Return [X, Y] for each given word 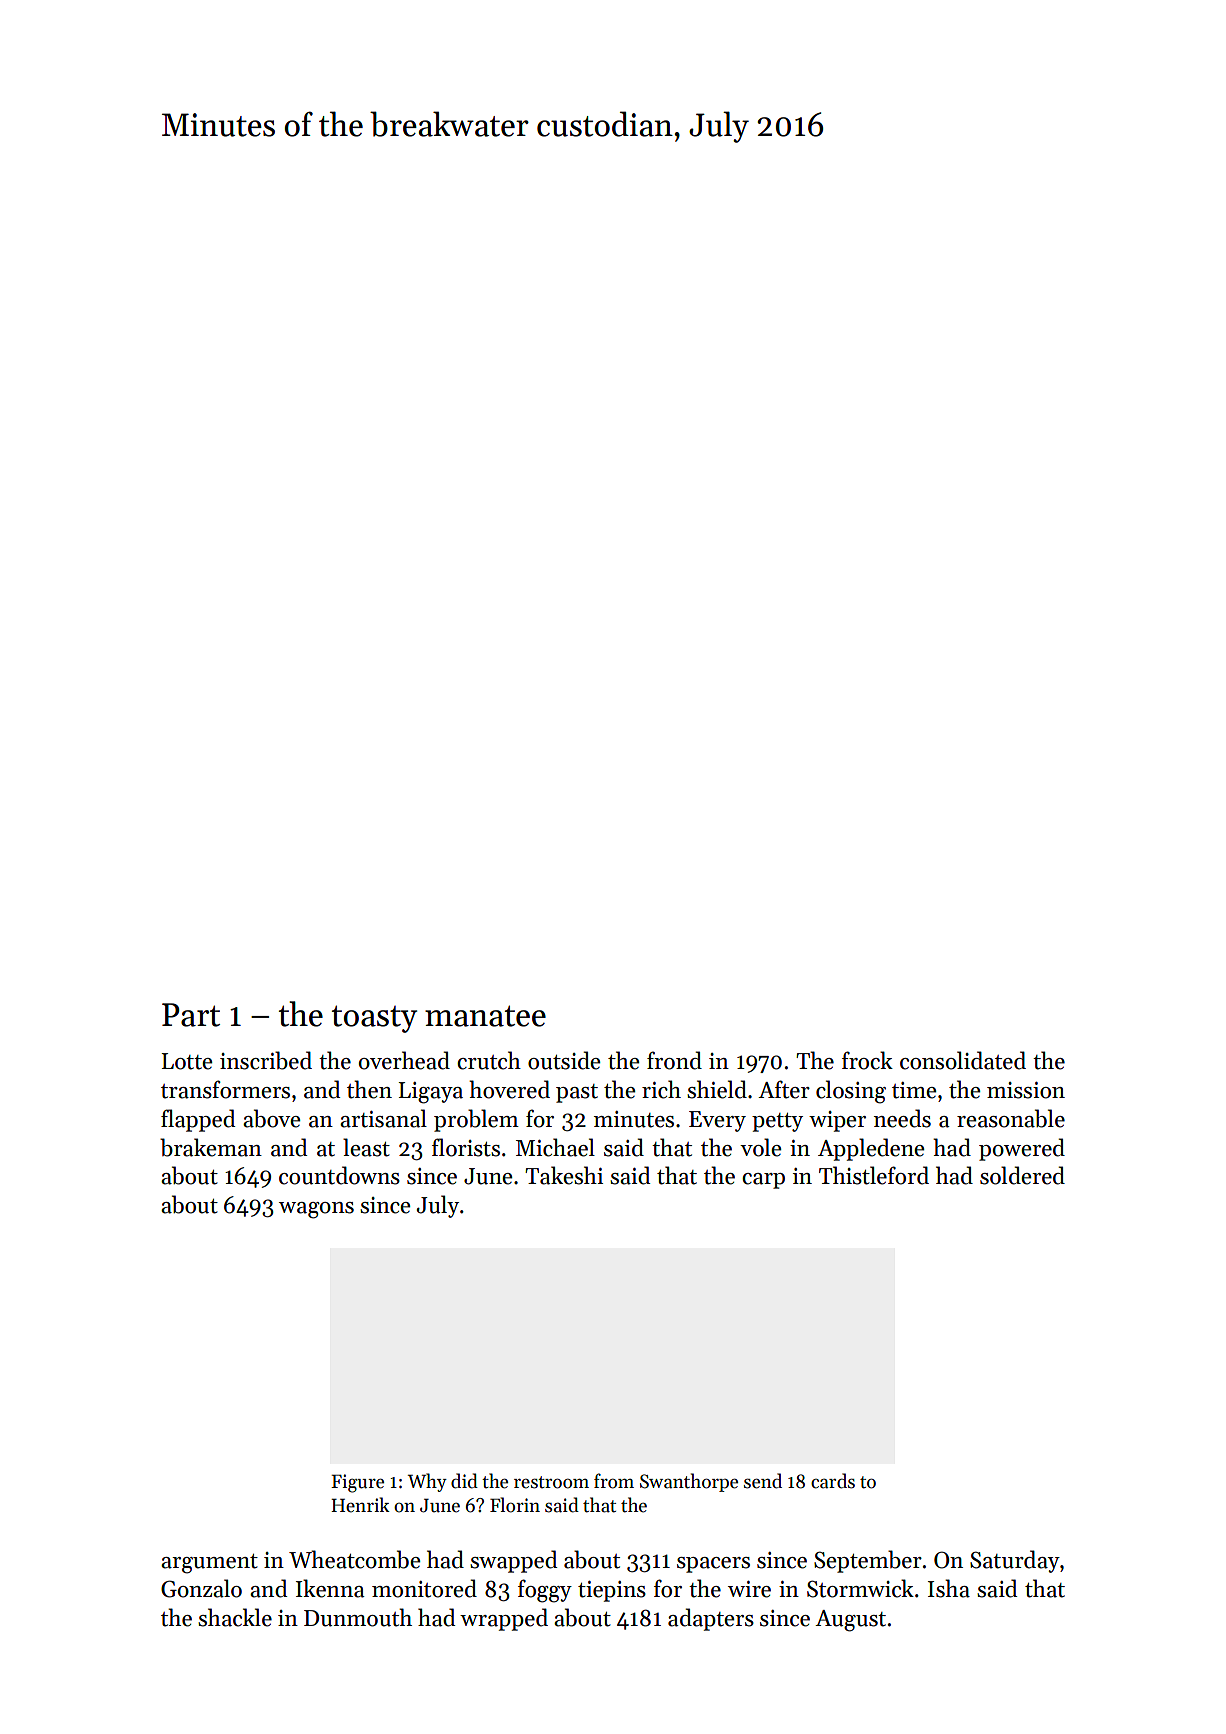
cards [833, 1481]
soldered [1022, 1175]
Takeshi [564, 1175]
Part [191, 1015]
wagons [316, 1210]
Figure [357, 1483]
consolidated [963, 1060]
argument [209, 1564]
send [763, 1481]
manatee [485, 1016]
